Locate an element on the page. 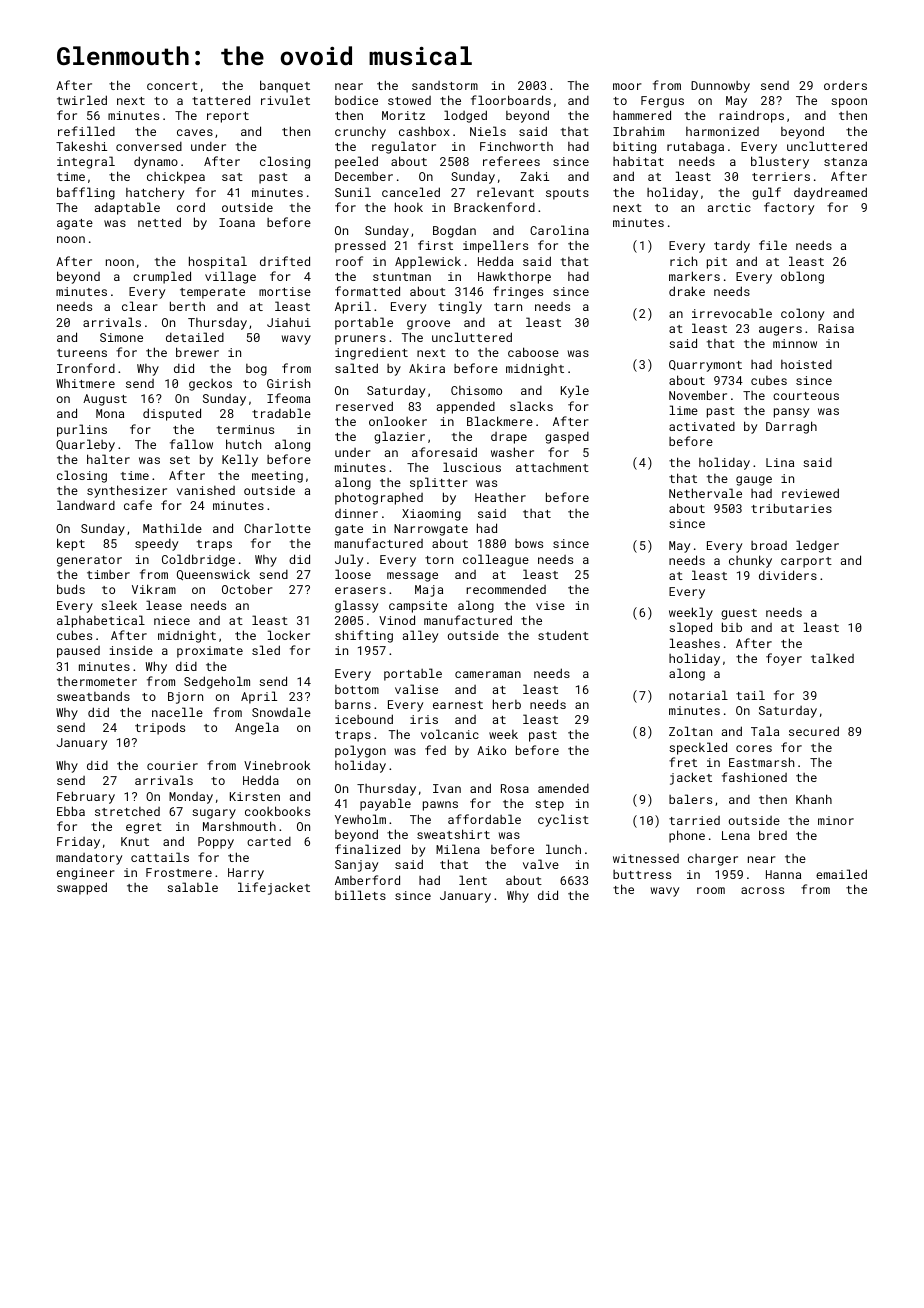 The image size is (924, 1308). glazier is located at coordinates (399, 437).
